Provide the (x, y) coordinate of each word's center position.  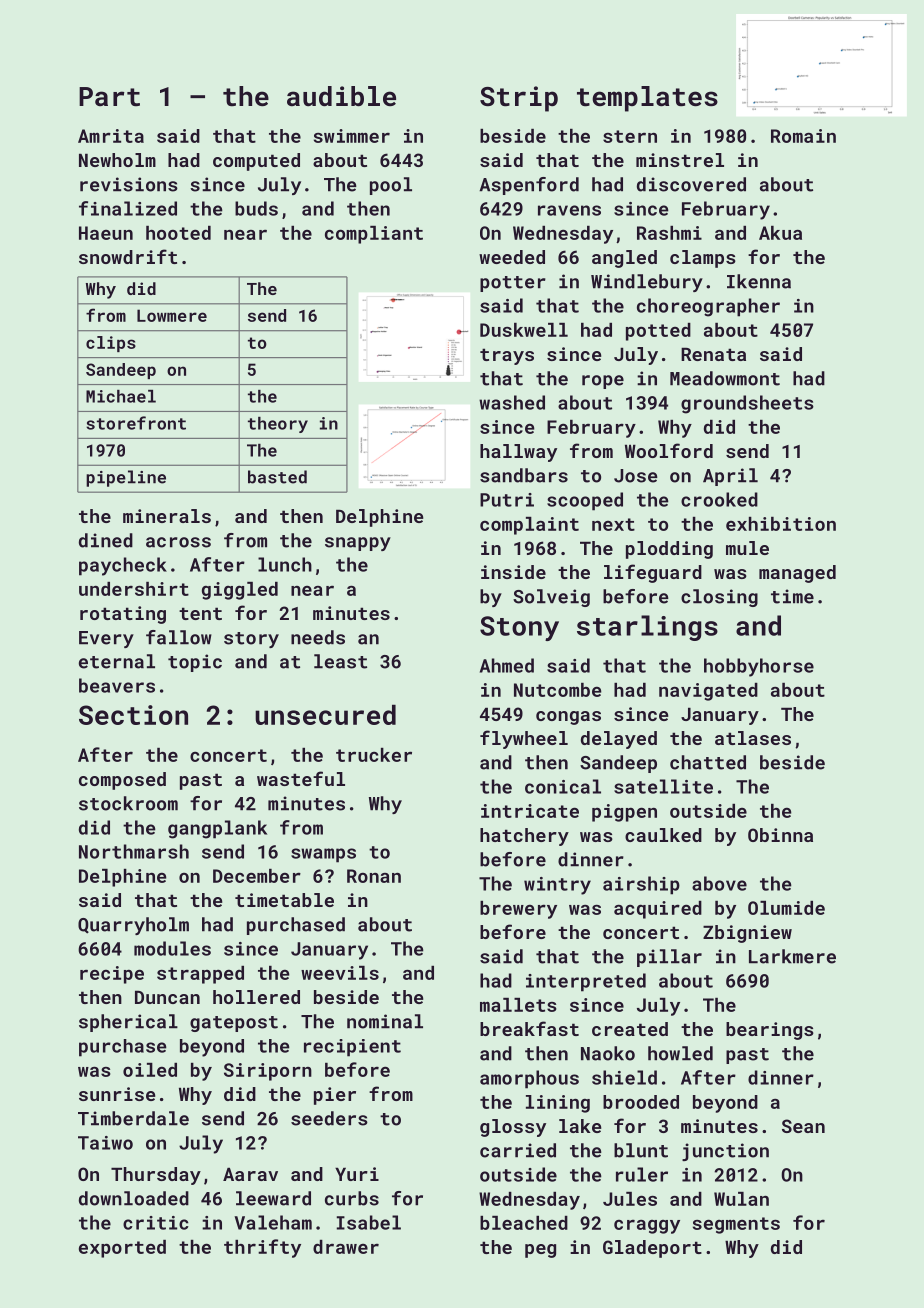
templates (647, 99)
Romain (803, 136)
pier (335, 1096)
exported (122, 1249)
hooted (178, 233)
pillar (669, 958)
